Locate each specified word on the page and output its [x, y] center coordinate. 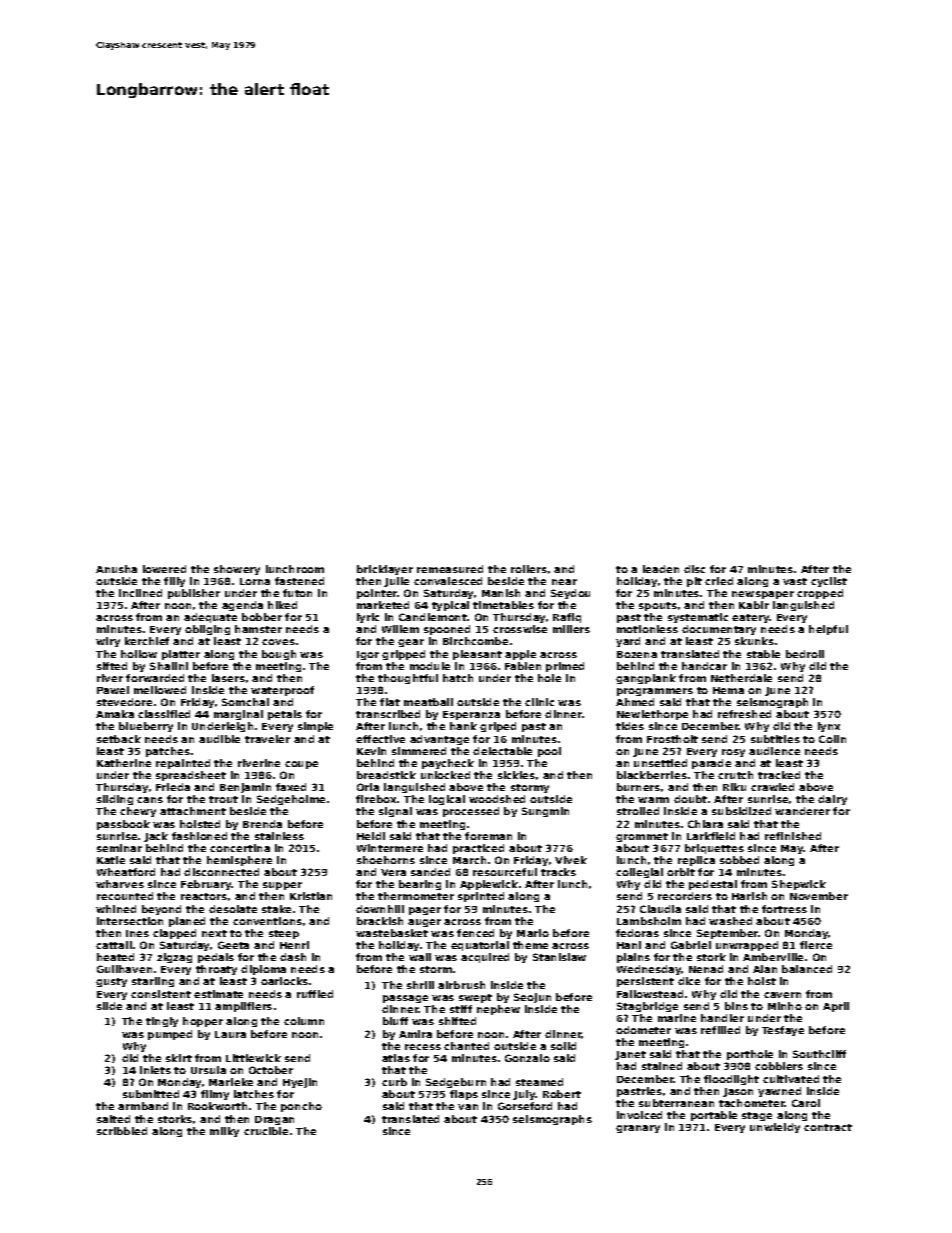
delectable [502, 751]
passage [405, 999]
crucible [266, 1131]
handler [722, 1018]
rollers [529, 569]
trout [223, 799]
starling [153, 982]
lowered [164, 569]
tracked [779, 775]
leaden [661, 569]
